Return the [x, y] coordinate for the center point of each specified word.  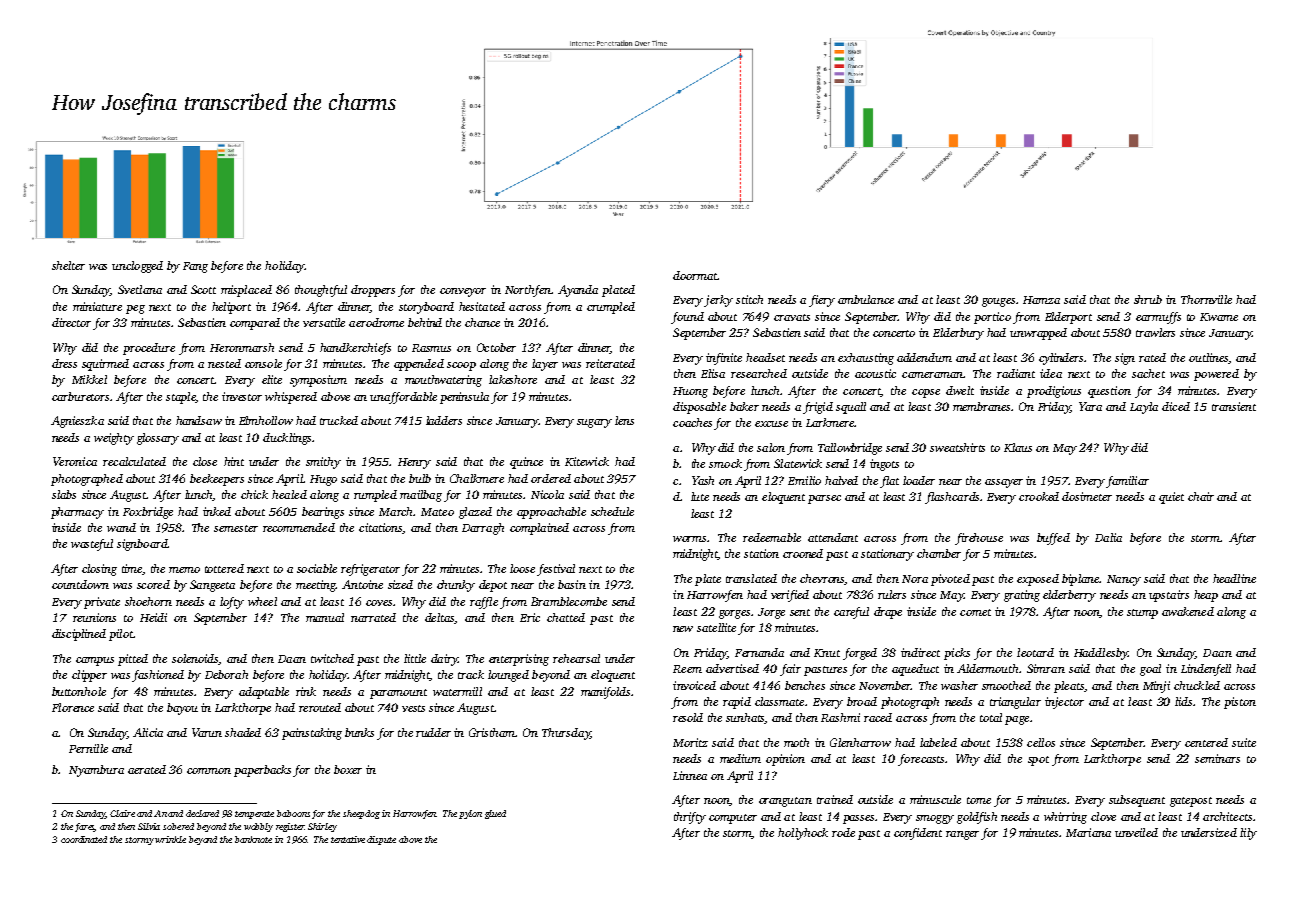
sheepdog [361, 814]
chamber [939, 553]
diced [1176, 406]
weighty [114, 439]
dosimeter [1087, 496]
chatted [566, 617]
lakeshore [513, 379]
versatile [324, 322]
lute [700, 496]
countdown [80, 584]
